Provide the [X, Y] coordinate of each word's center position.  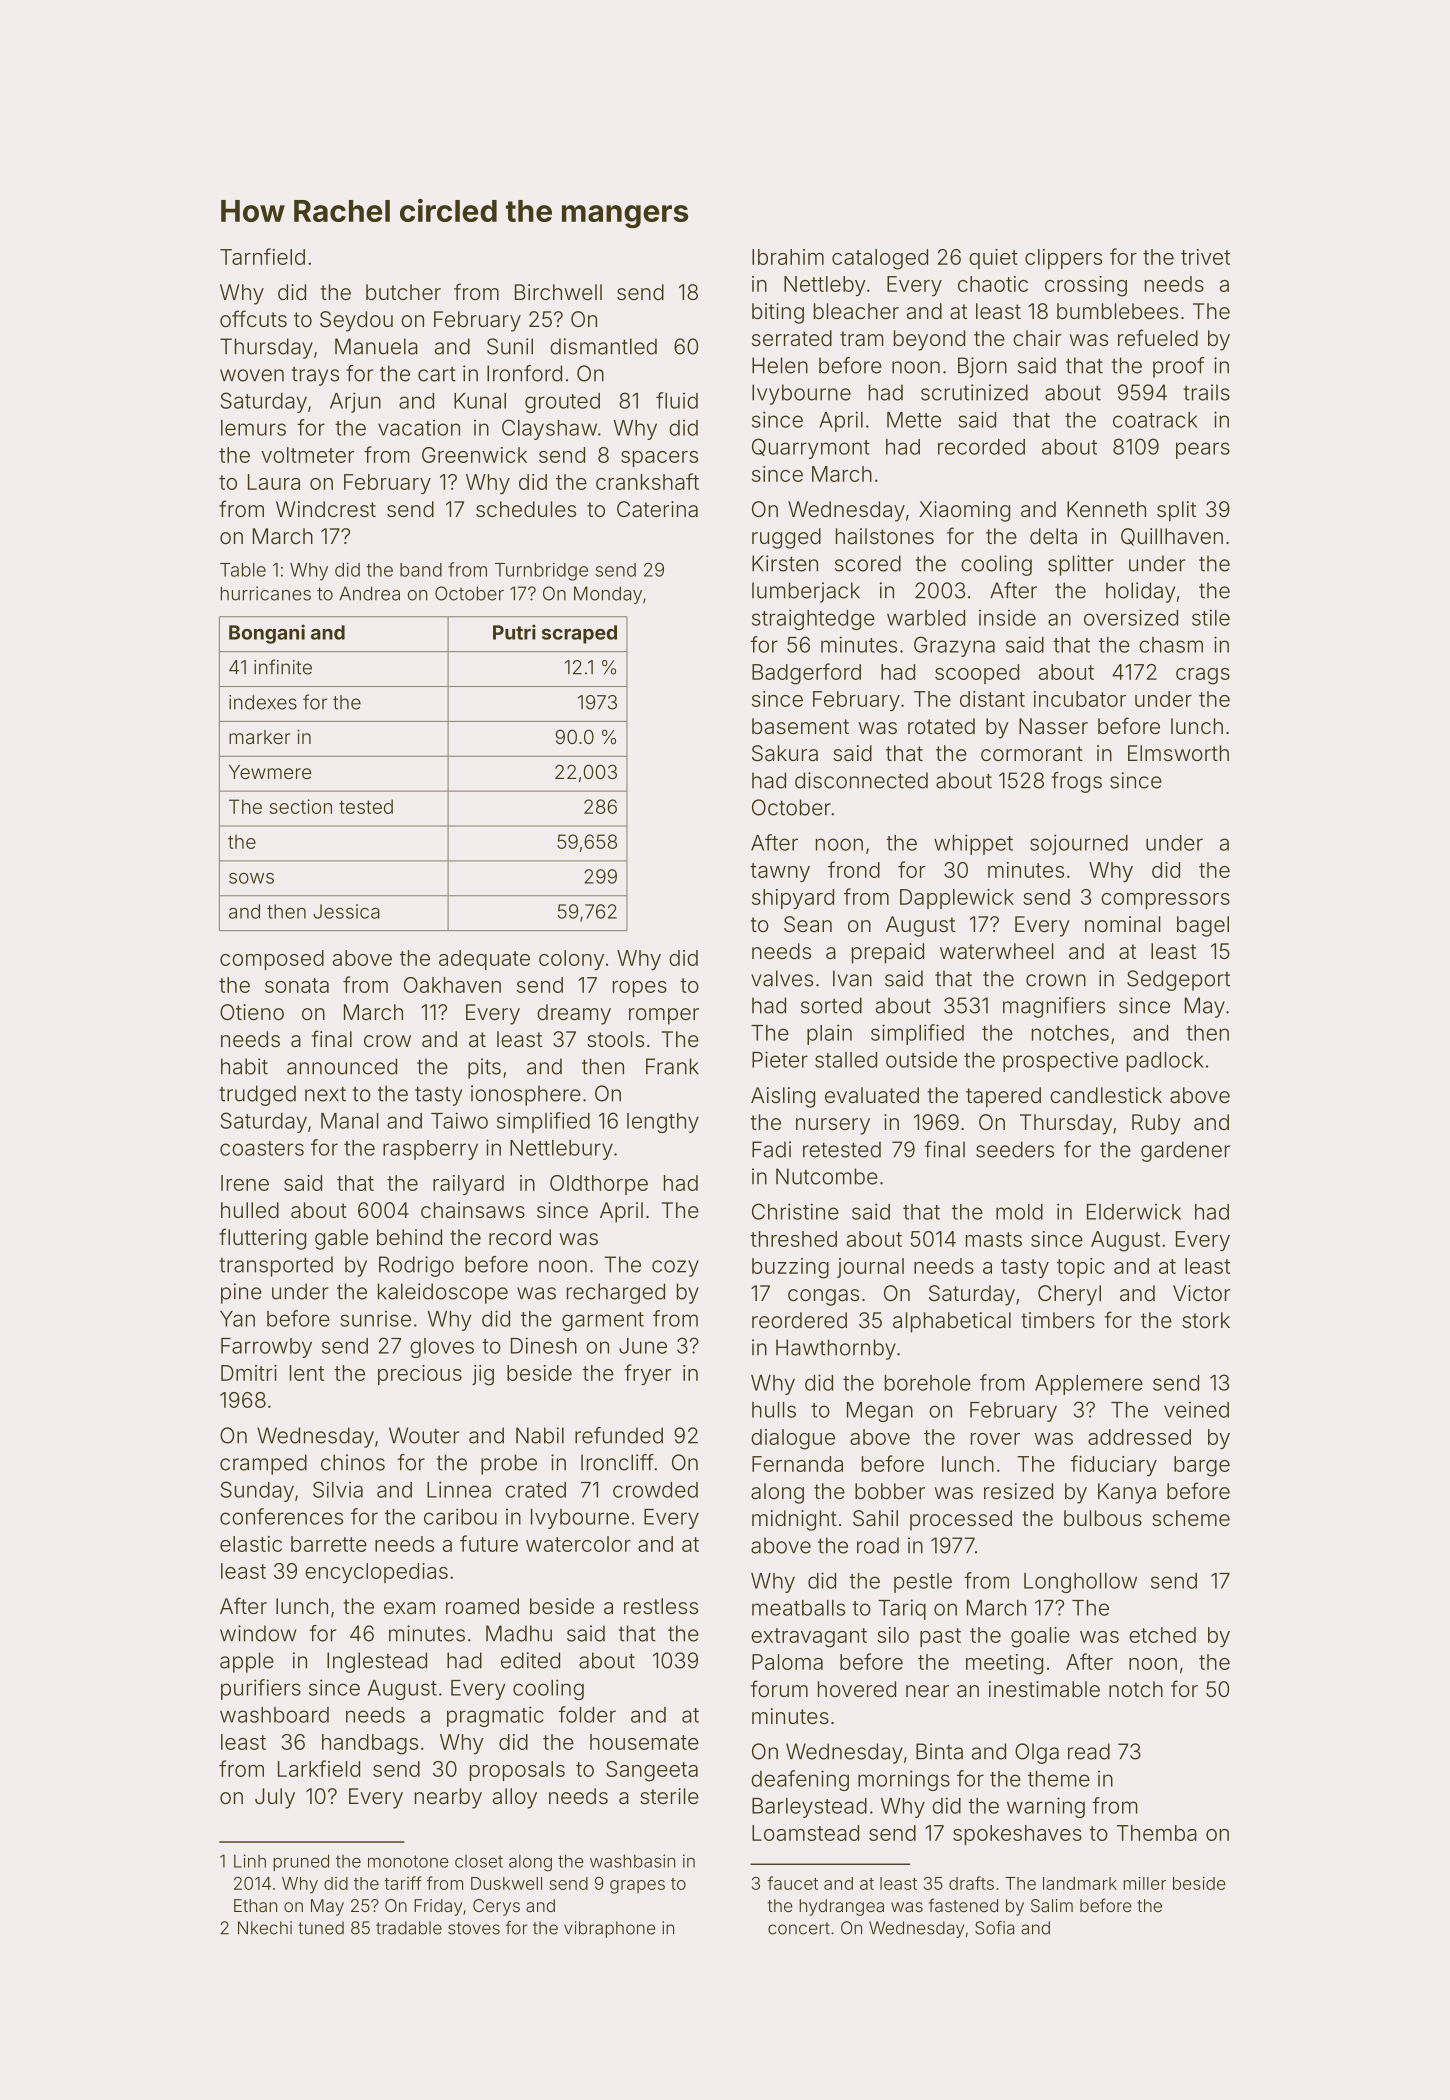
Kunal [480, 401]
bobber [890, 1491]
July [275, 1798]
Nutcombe [827, 1176]
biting [778, 313]
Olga [1037, 1753]
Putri [514, 632]
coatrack [1155, 420]
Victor [1201, 1293]
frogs [1077, 782]
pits [484, 1068]
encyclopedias [376, 1573]
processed [961, 1520]
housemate [644, 1742]
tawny [780, 872]
